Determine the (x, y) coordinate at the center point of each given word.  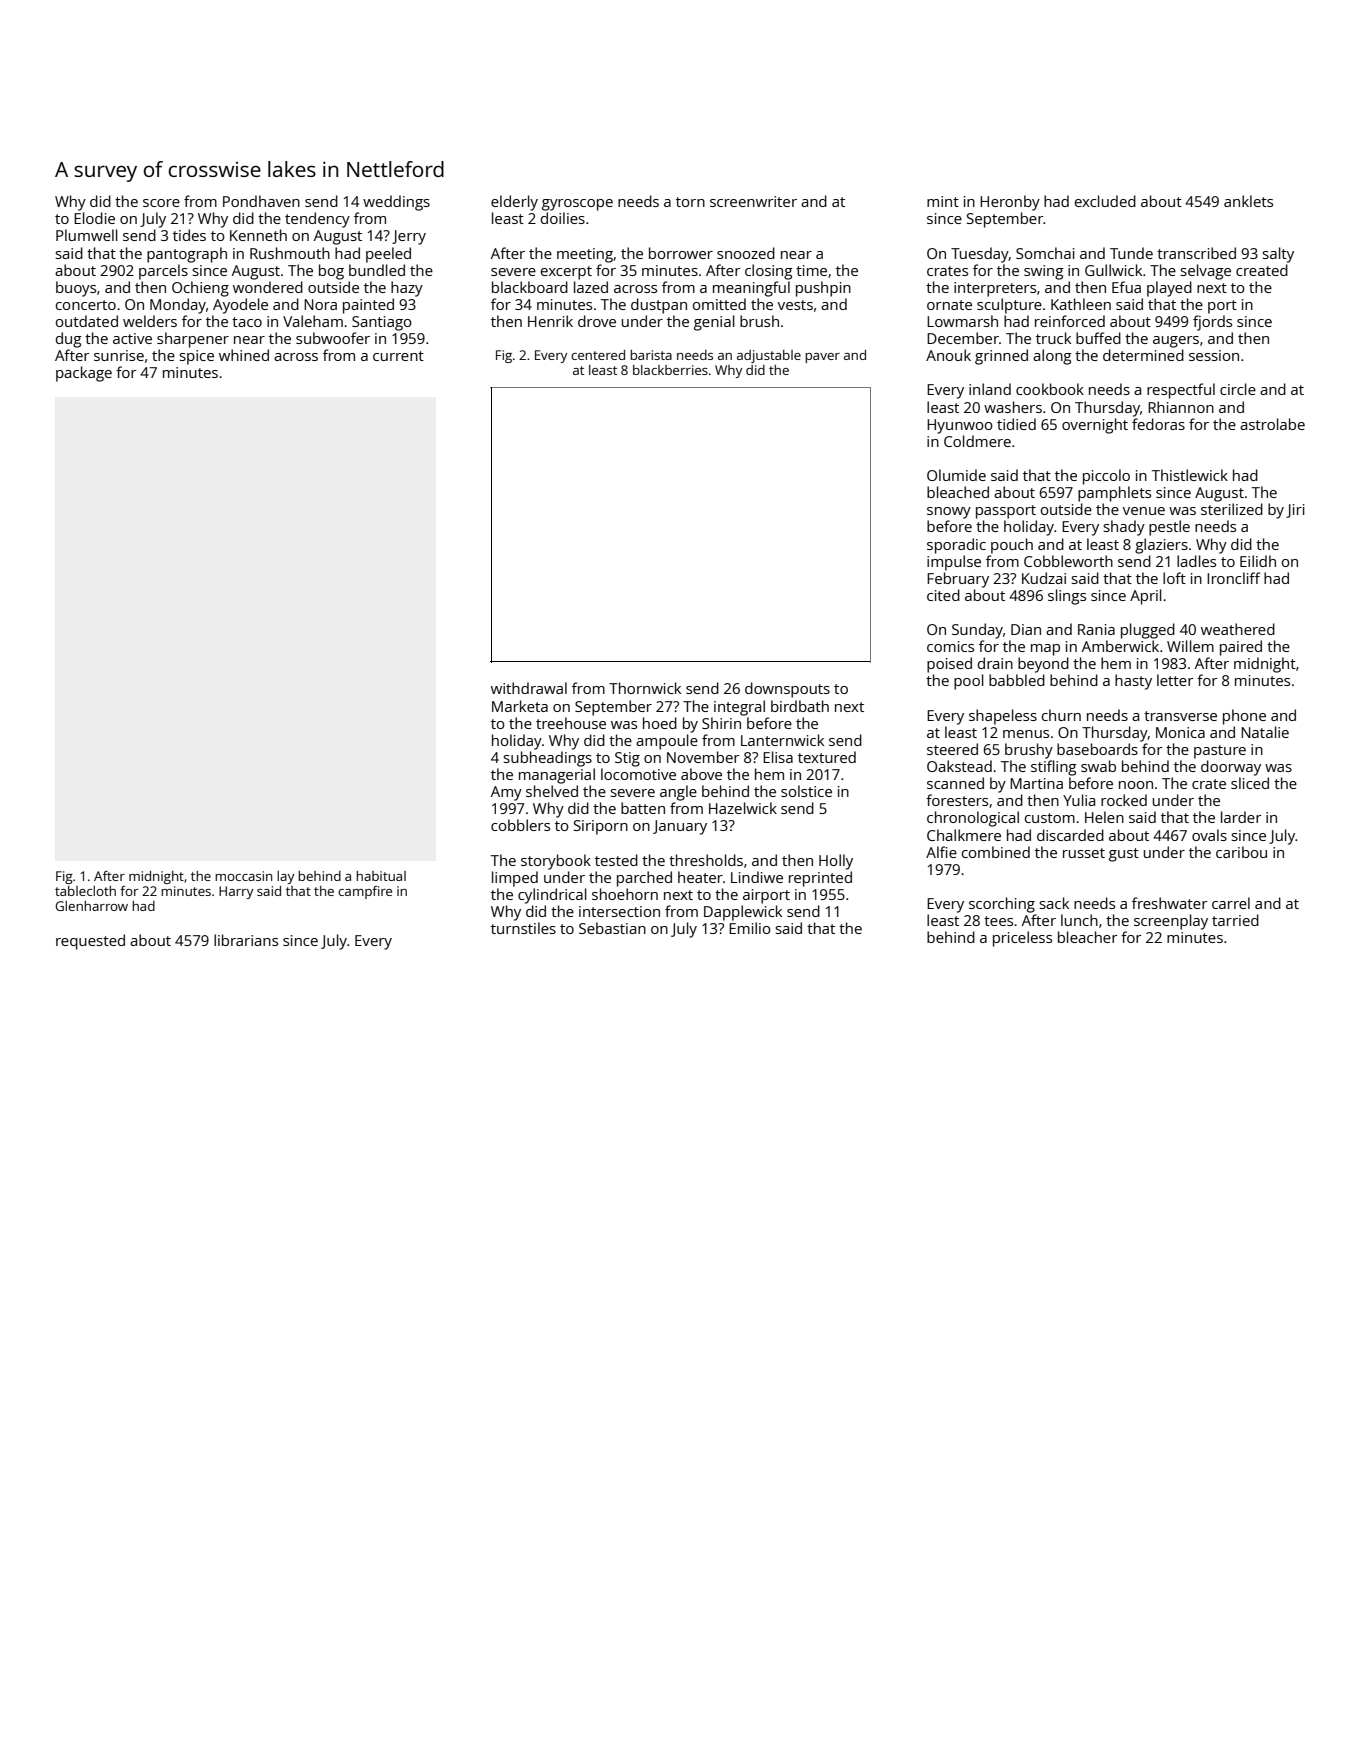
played (1169, 289)
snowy (949, 513)
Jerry (409, 237)
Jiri (1295, 511)
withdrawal (529, 688)
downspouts (787, 690)
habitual (381, 876)
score (161, 203)
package (84, 374)
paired (1241, 648)
